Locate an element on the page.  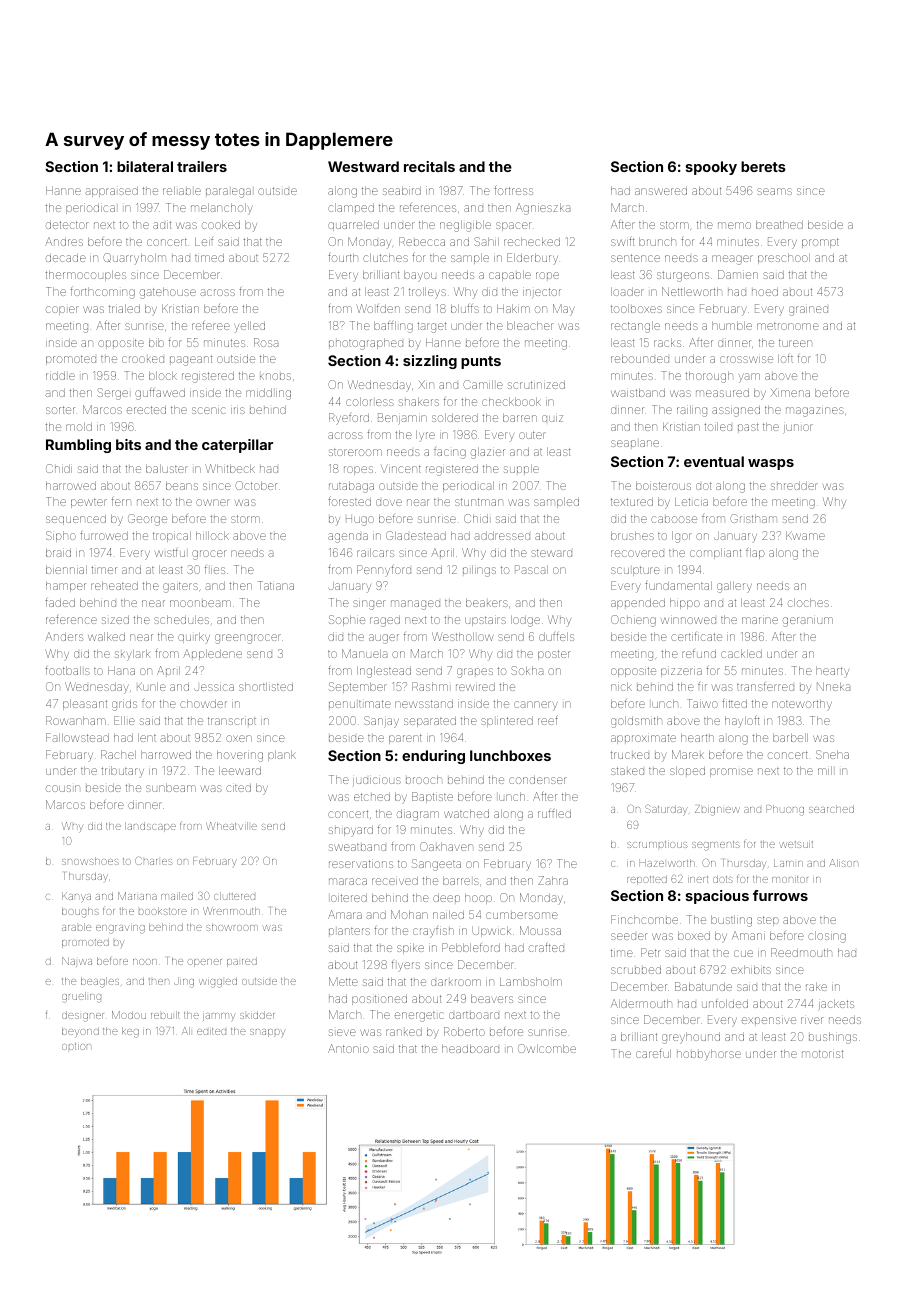
Mariana is located at coordinates (137, 896).
